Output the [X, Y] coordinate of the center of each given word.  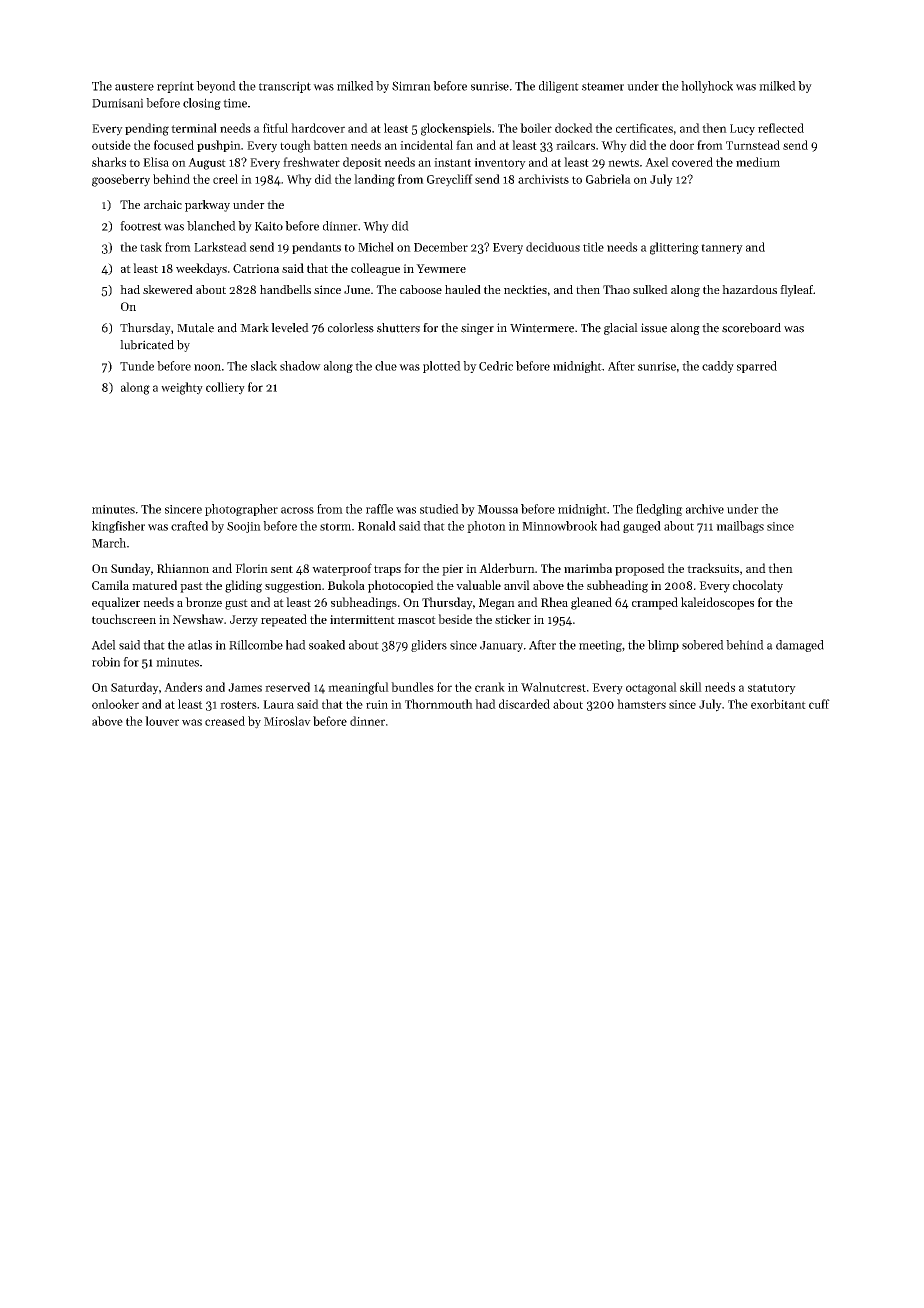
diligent [559, 87]
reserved [287, 687]
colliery [225, 388]
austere [134, 87]
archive [705, 509]
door [682, 145]
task [151, 247]
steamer [603, 86]
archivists [543, 179]
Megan [497, 604]
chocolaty [758, 586]
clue [386, 366]
